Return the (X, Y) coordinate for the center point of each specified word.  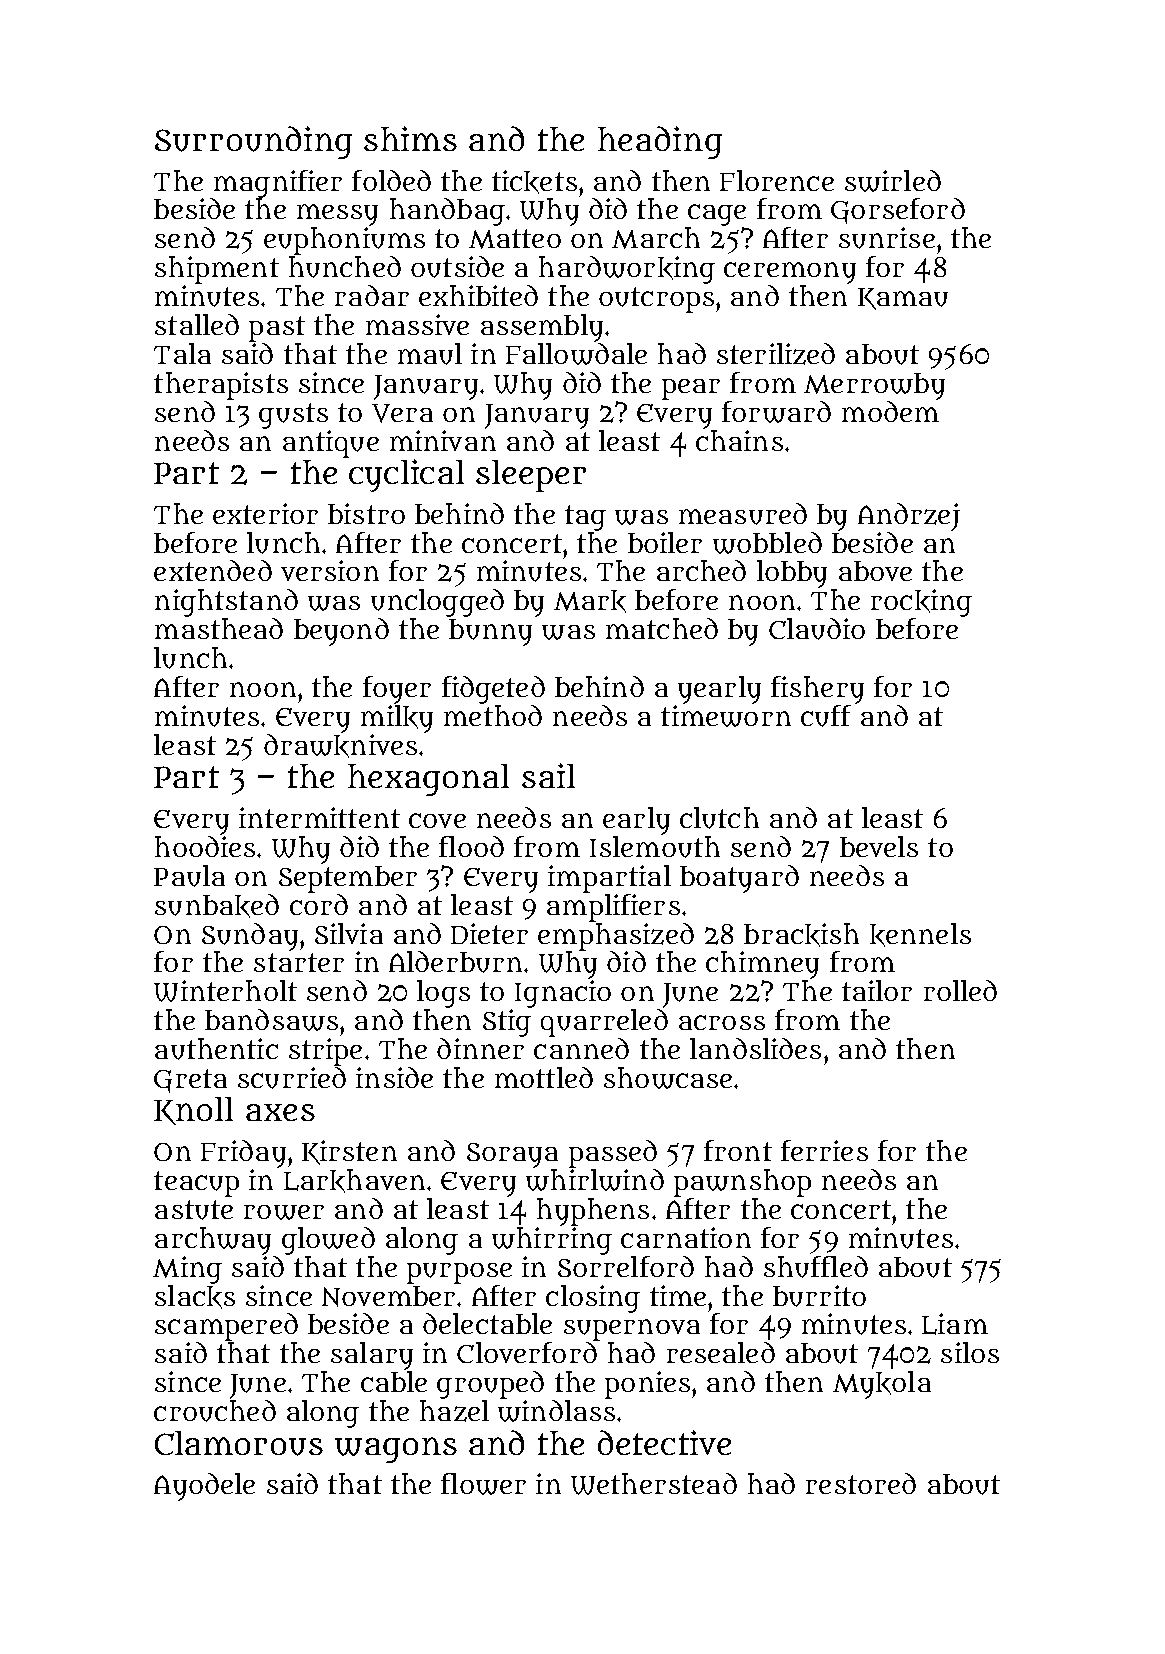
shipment (217, 270)
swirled (893, 181)
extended (213, 570)
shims (410, 138)
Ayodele (204, 1487)
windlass (556, 1411)
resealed (721, 1352)
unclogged (437, 603)
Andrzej (909, 517)
